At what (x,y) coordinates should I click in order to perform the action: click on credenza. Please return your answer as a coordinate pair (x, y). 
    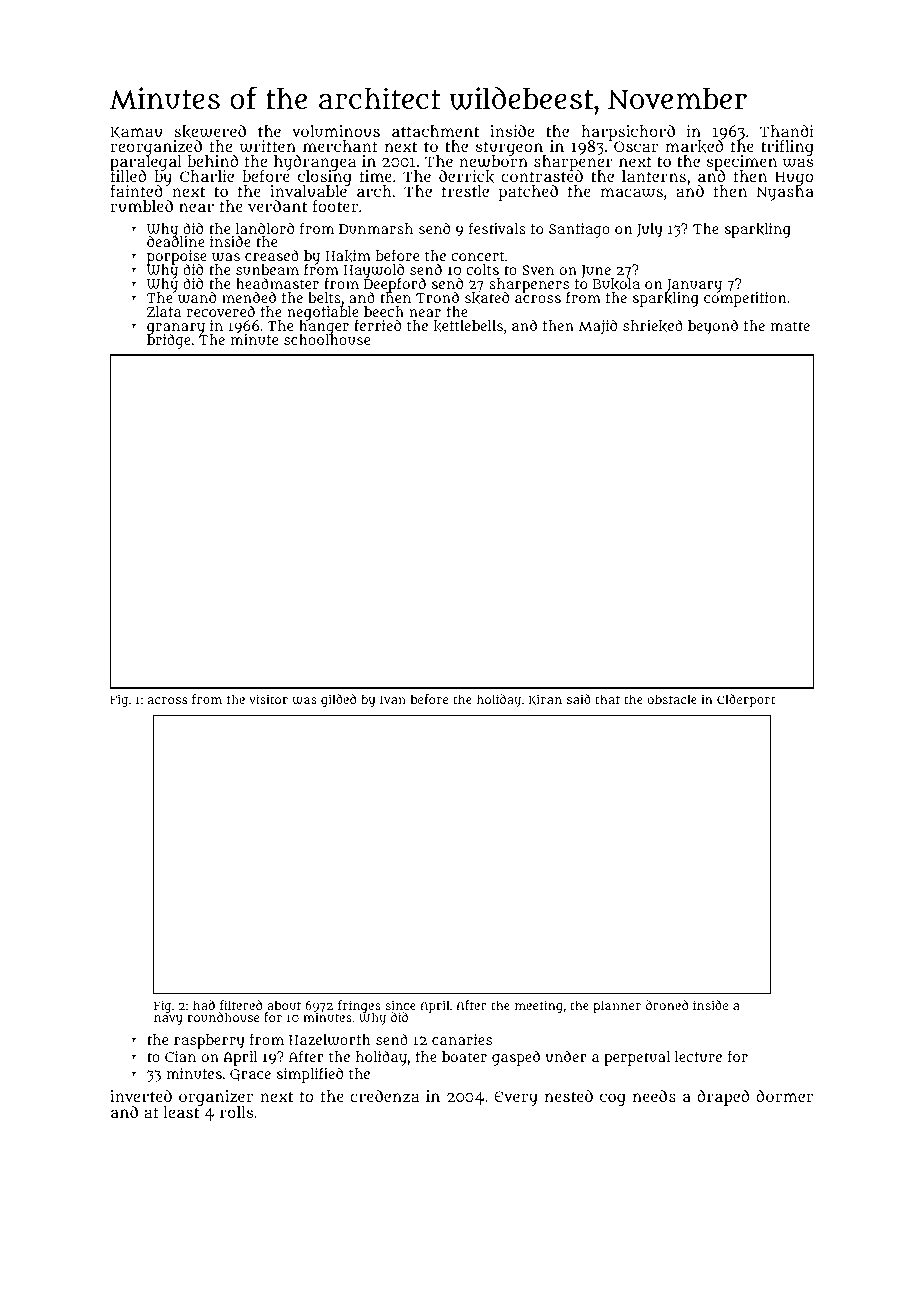
    Looking at the image, I should click on (384, 1096).
